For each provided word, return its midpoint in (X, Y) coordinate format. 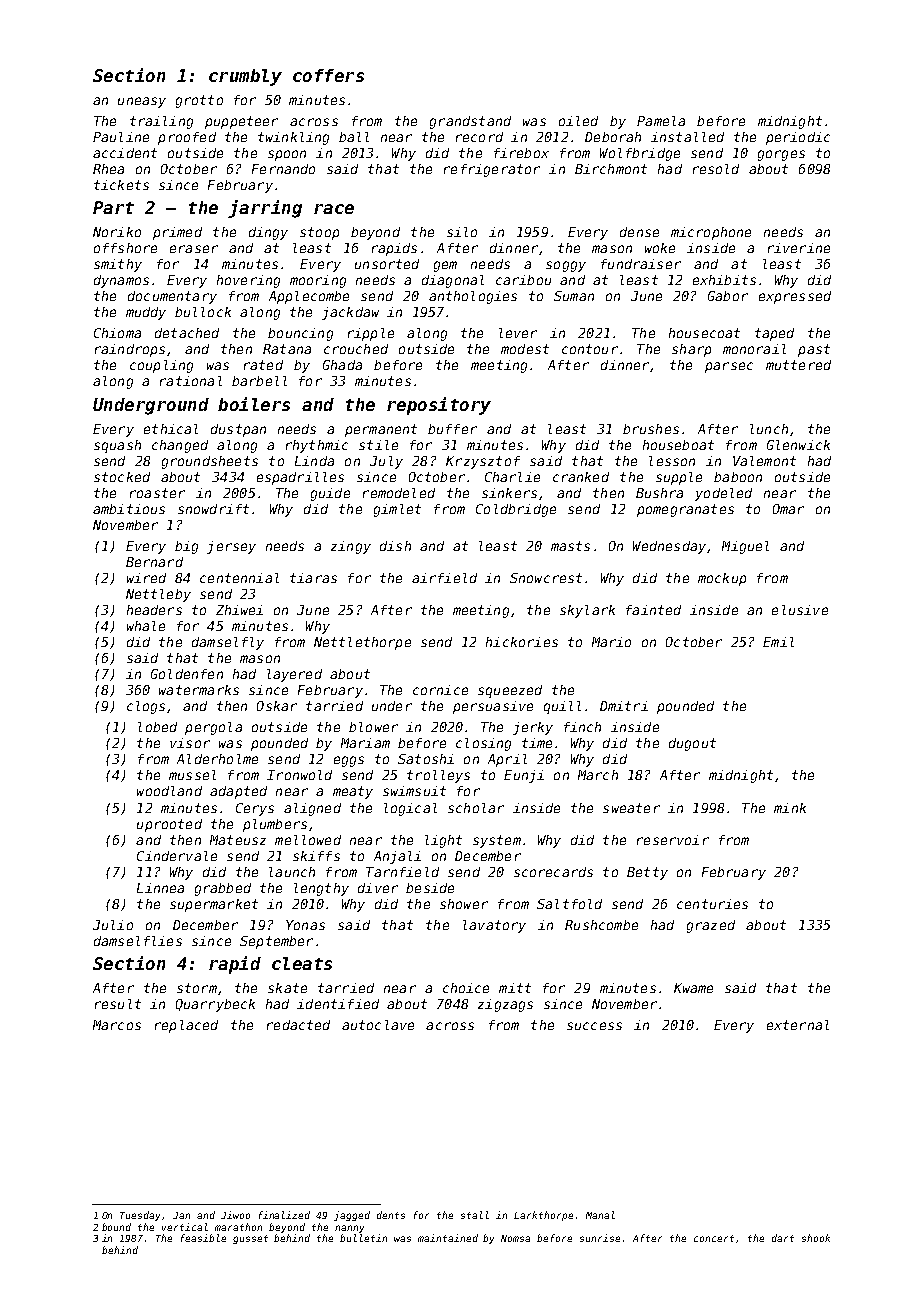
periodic (798, 138)
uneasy (142, 102)
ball (354, 137)
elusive (800, 610)
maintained (448, 1238)
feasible (203, 1238)
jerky (533, 728)
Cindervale (177, 856)
